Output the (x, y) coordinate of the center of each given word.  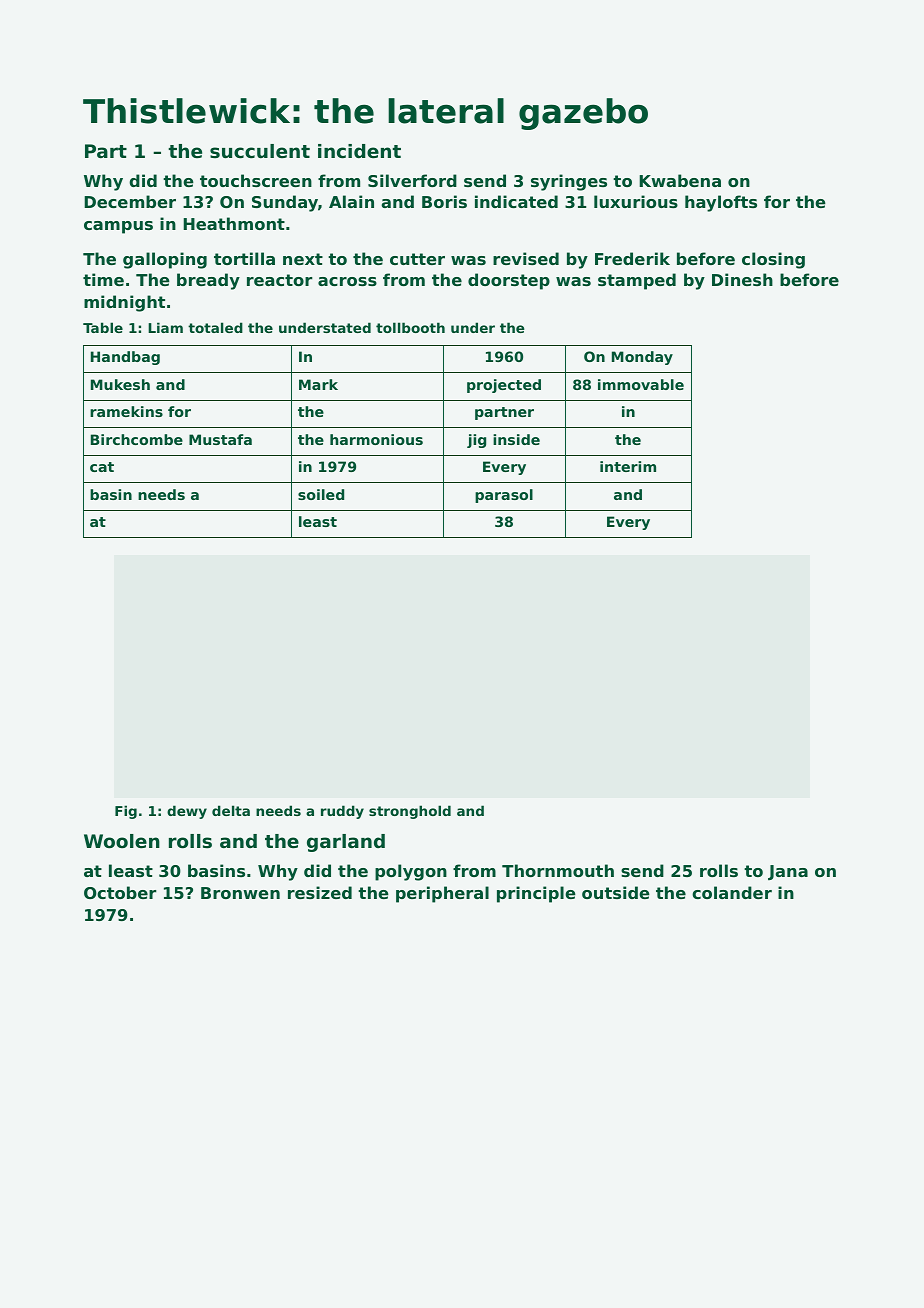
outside (616, 892)
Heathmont (234, 223)
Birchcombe (137, 439)
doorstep (509, 281)
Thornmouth (558, 870)
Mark (318, 384)
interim (628, 466)
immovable (641, 384)
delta (231, 810)
